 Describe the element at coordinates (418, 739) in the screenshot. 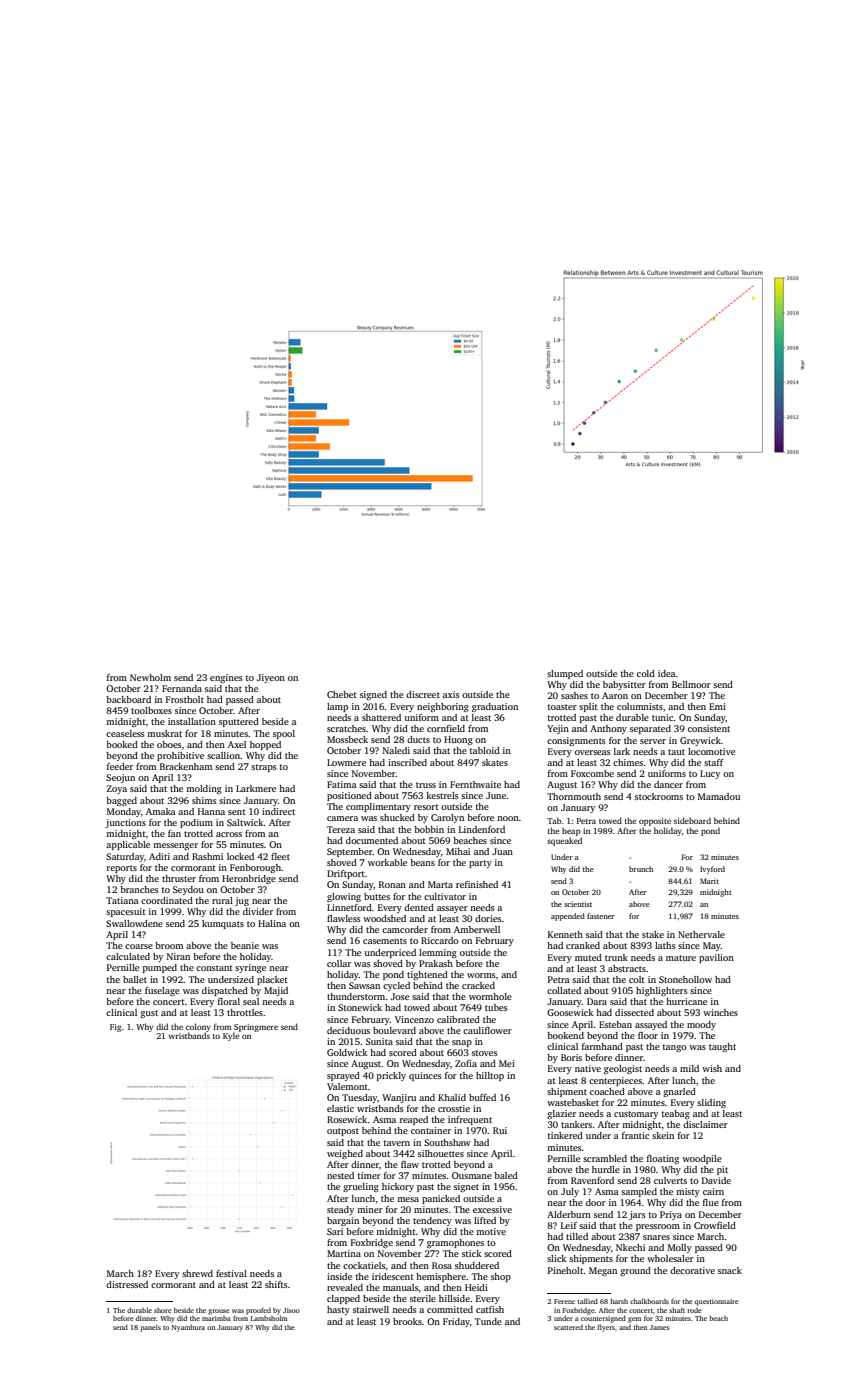

I see `ducts` at that location.
